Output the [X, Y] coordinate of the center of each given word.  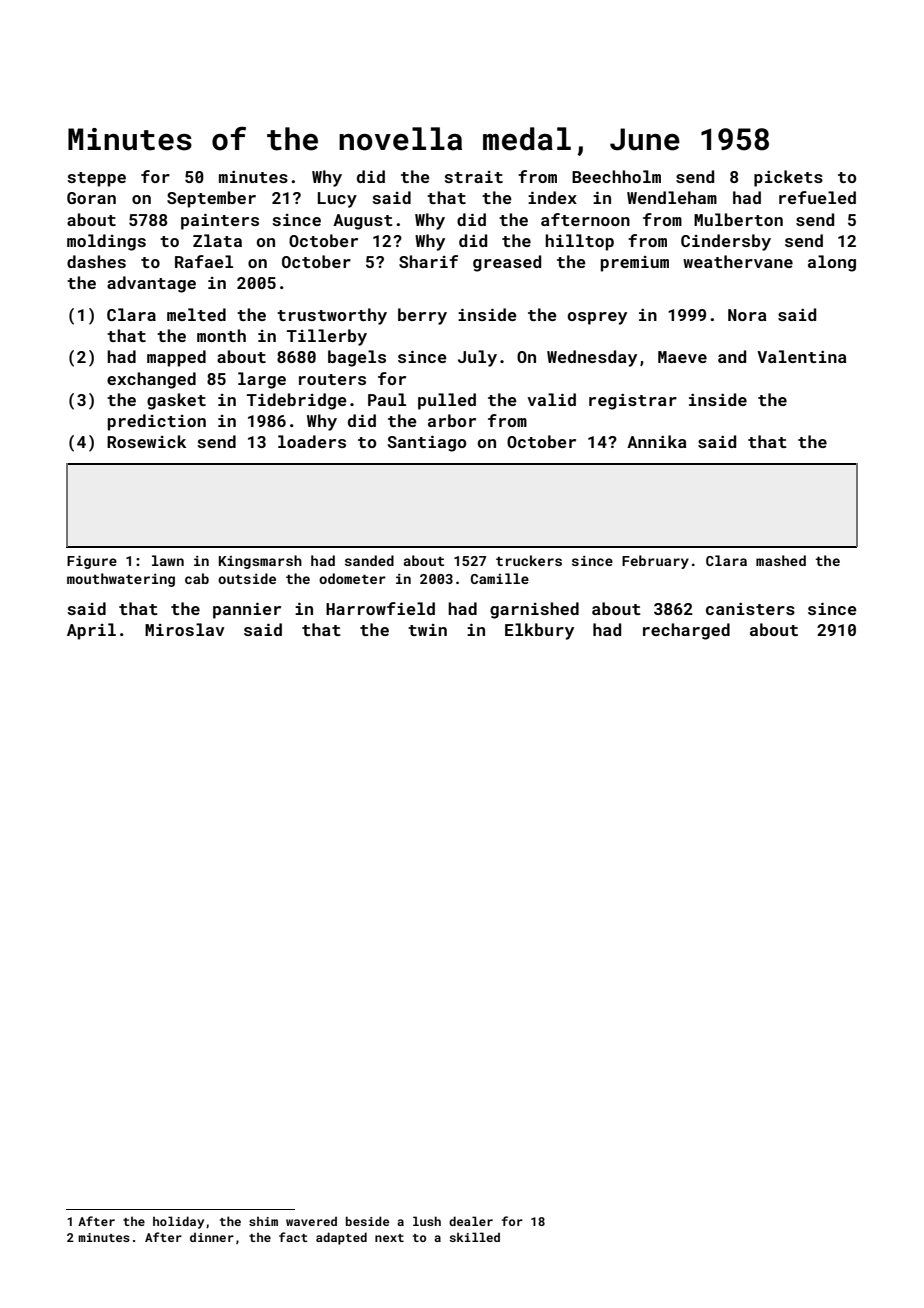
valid [551, 399]
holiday [178, 1222]
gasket [176, 401]
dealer [471, 1221]
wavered [311, 1221]
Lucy [337, 200]
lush [427, 1221]
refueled [817, 197]
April [91, 631]
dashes [96, 261]
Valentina [802, 356]
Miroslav [185, 629]
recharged [686, 631]
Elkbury [539, 631]
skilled [475, 1237]
